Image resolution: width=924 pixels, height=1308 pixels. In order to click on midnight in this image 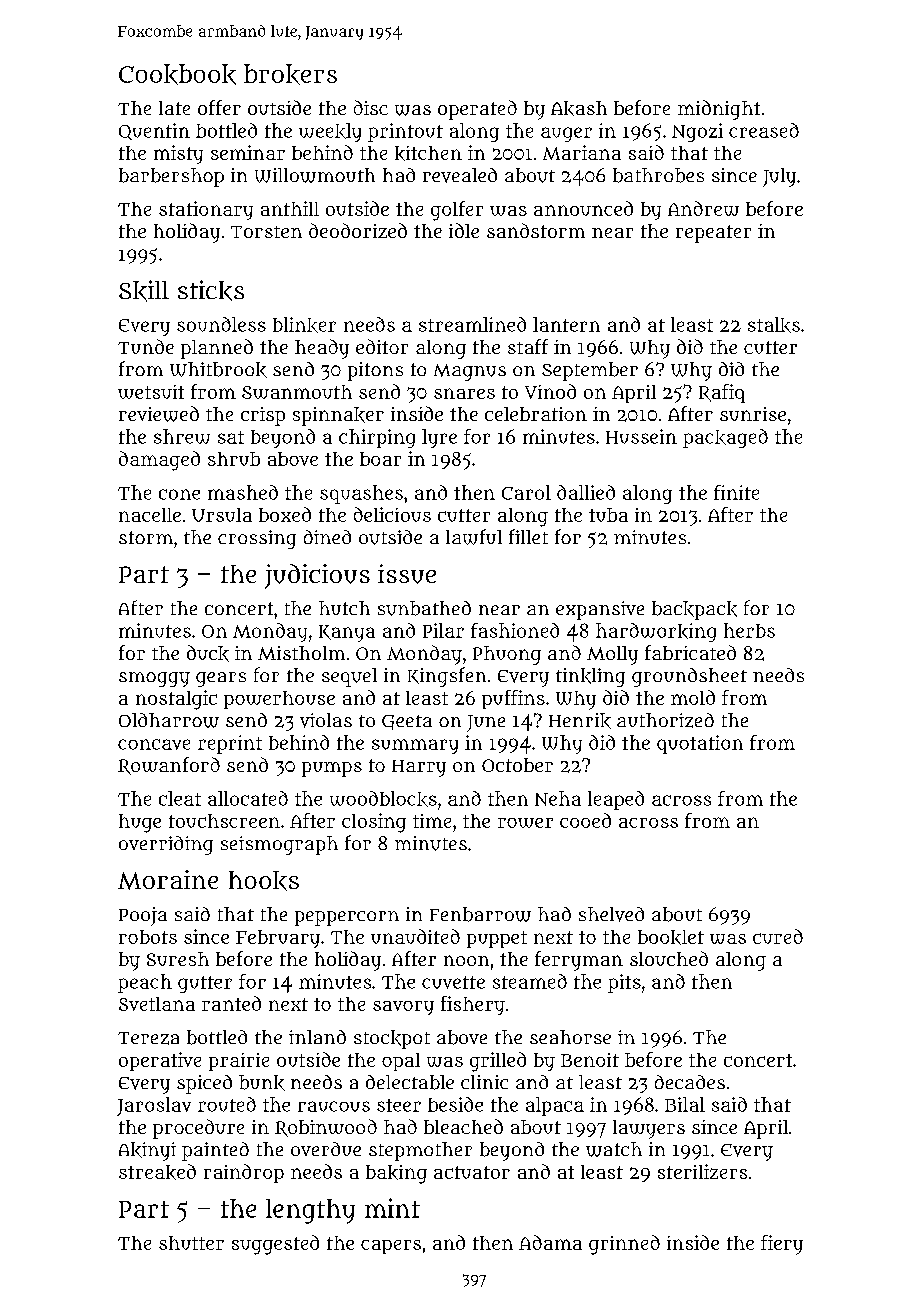, I will do `click(719, 110)`.
